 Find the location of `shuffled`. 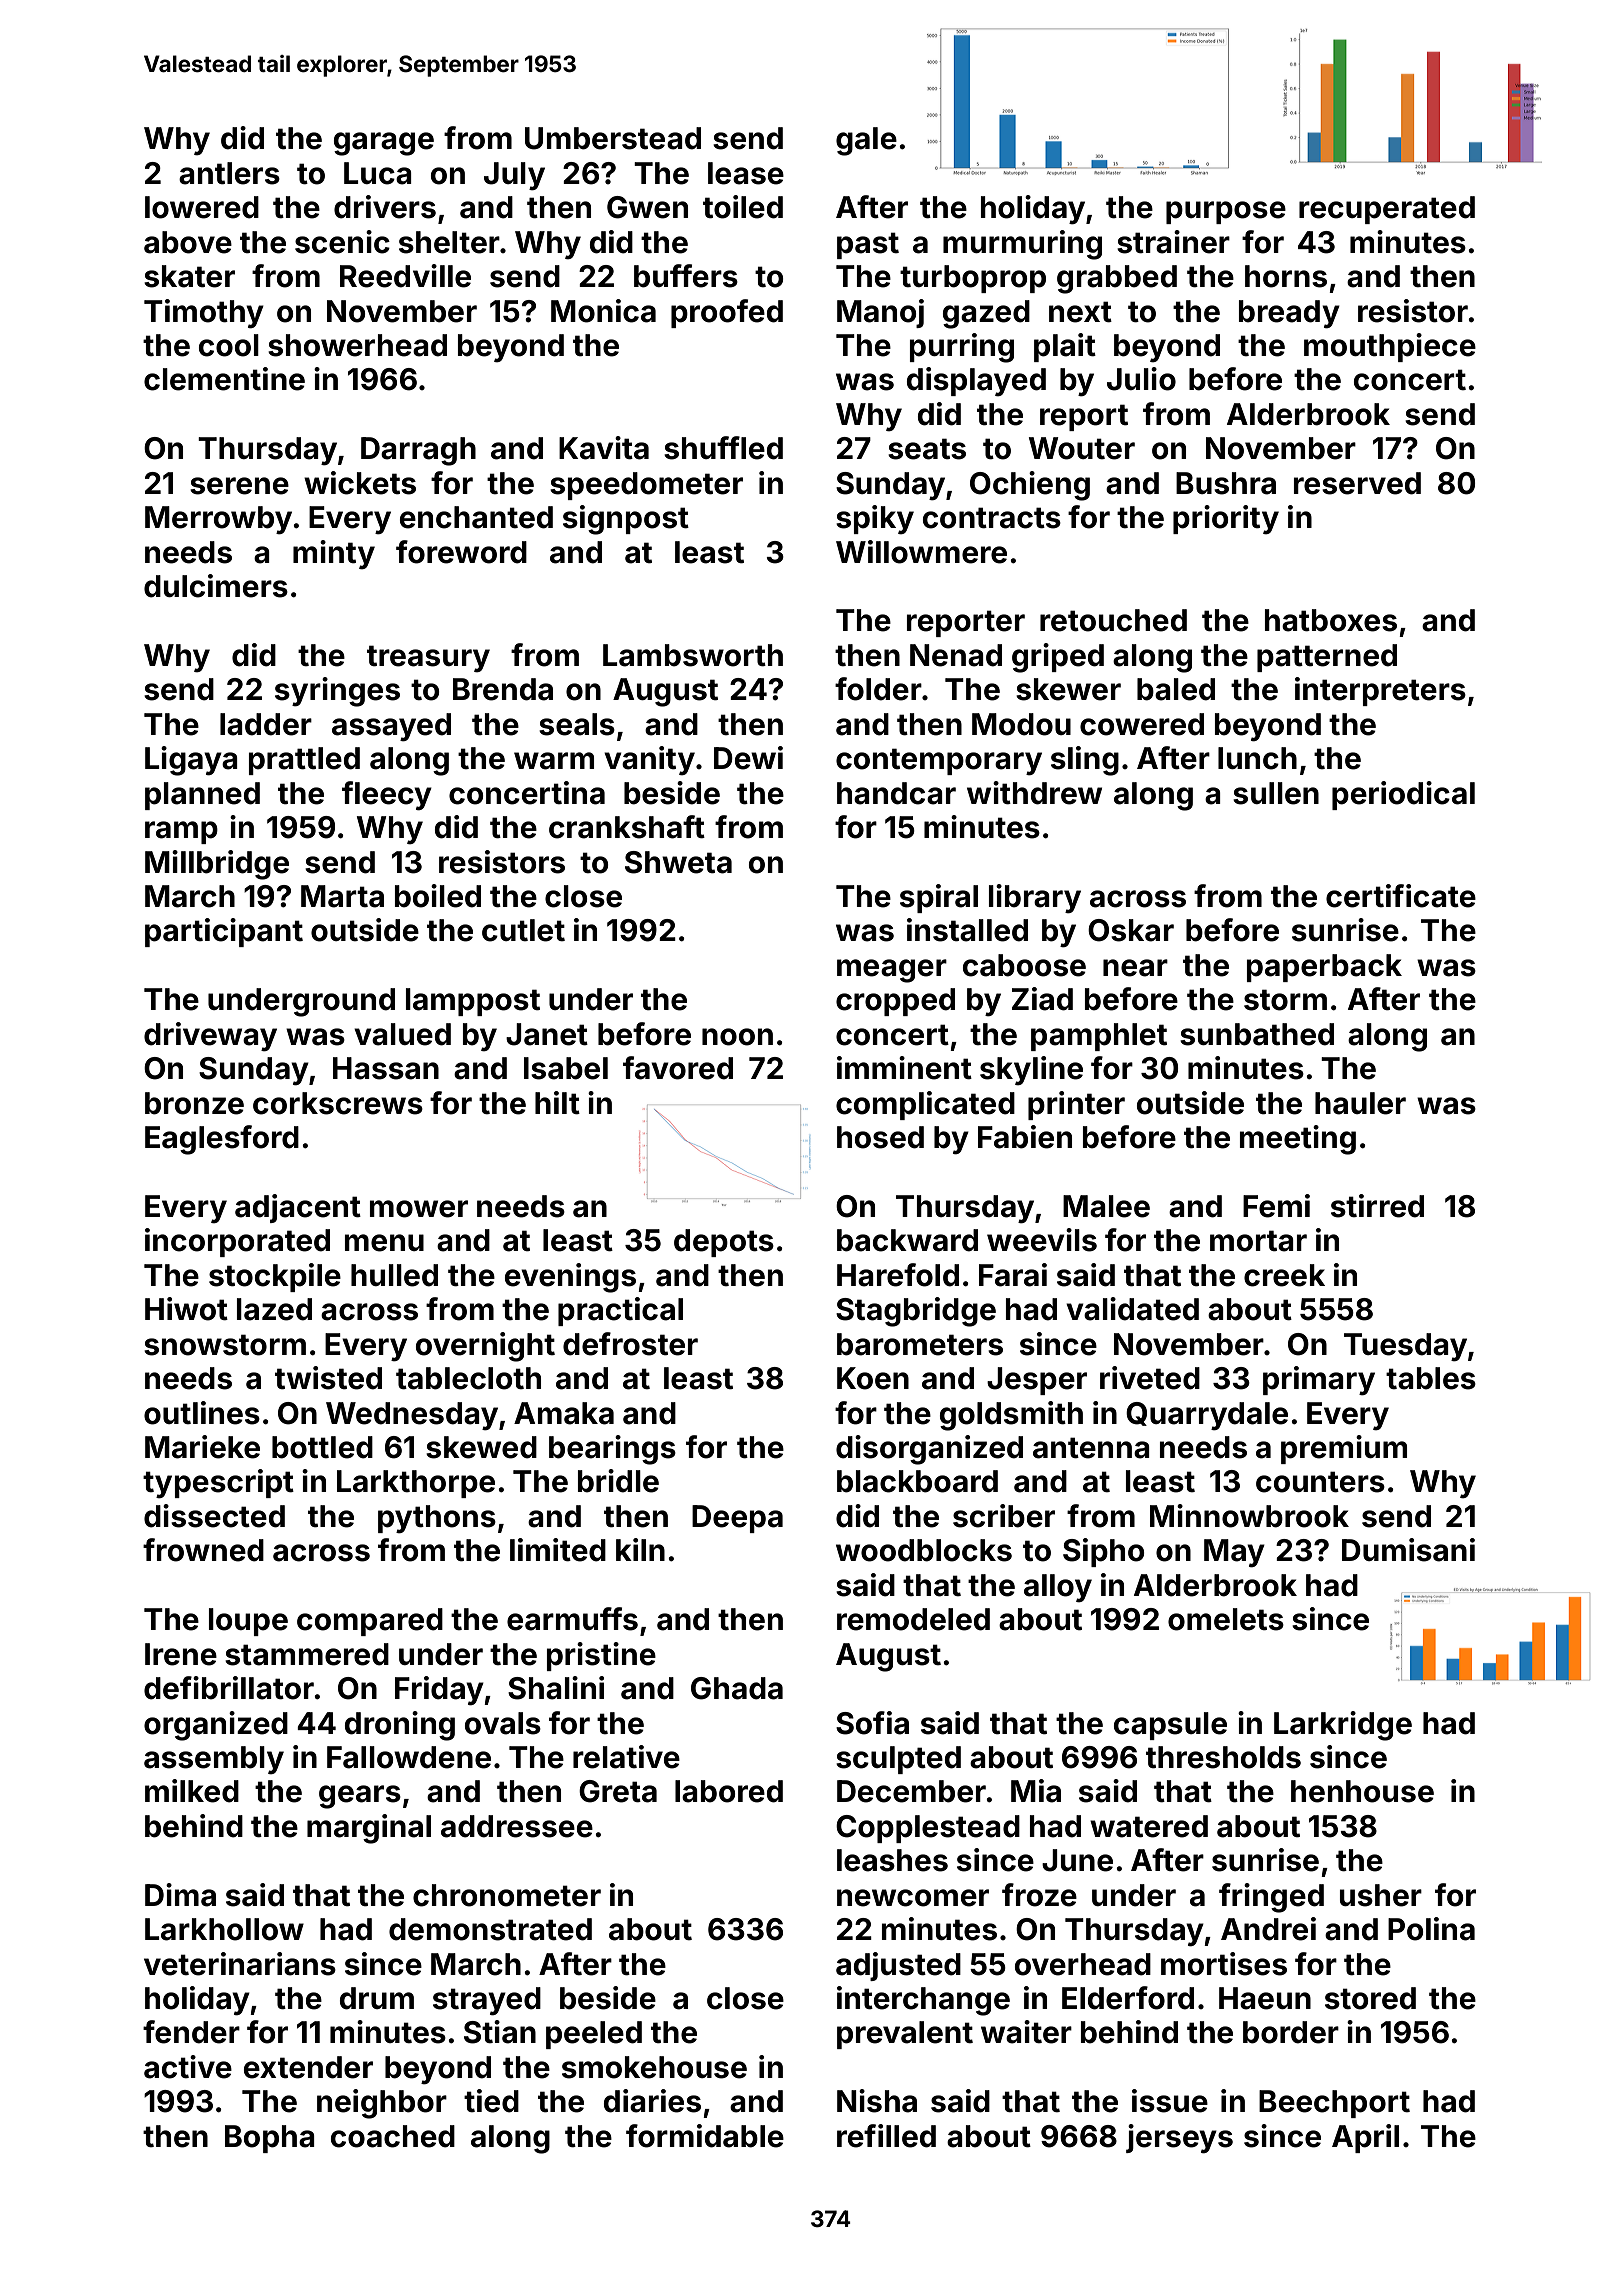

shuffled is located at coordinates (723, 448).
